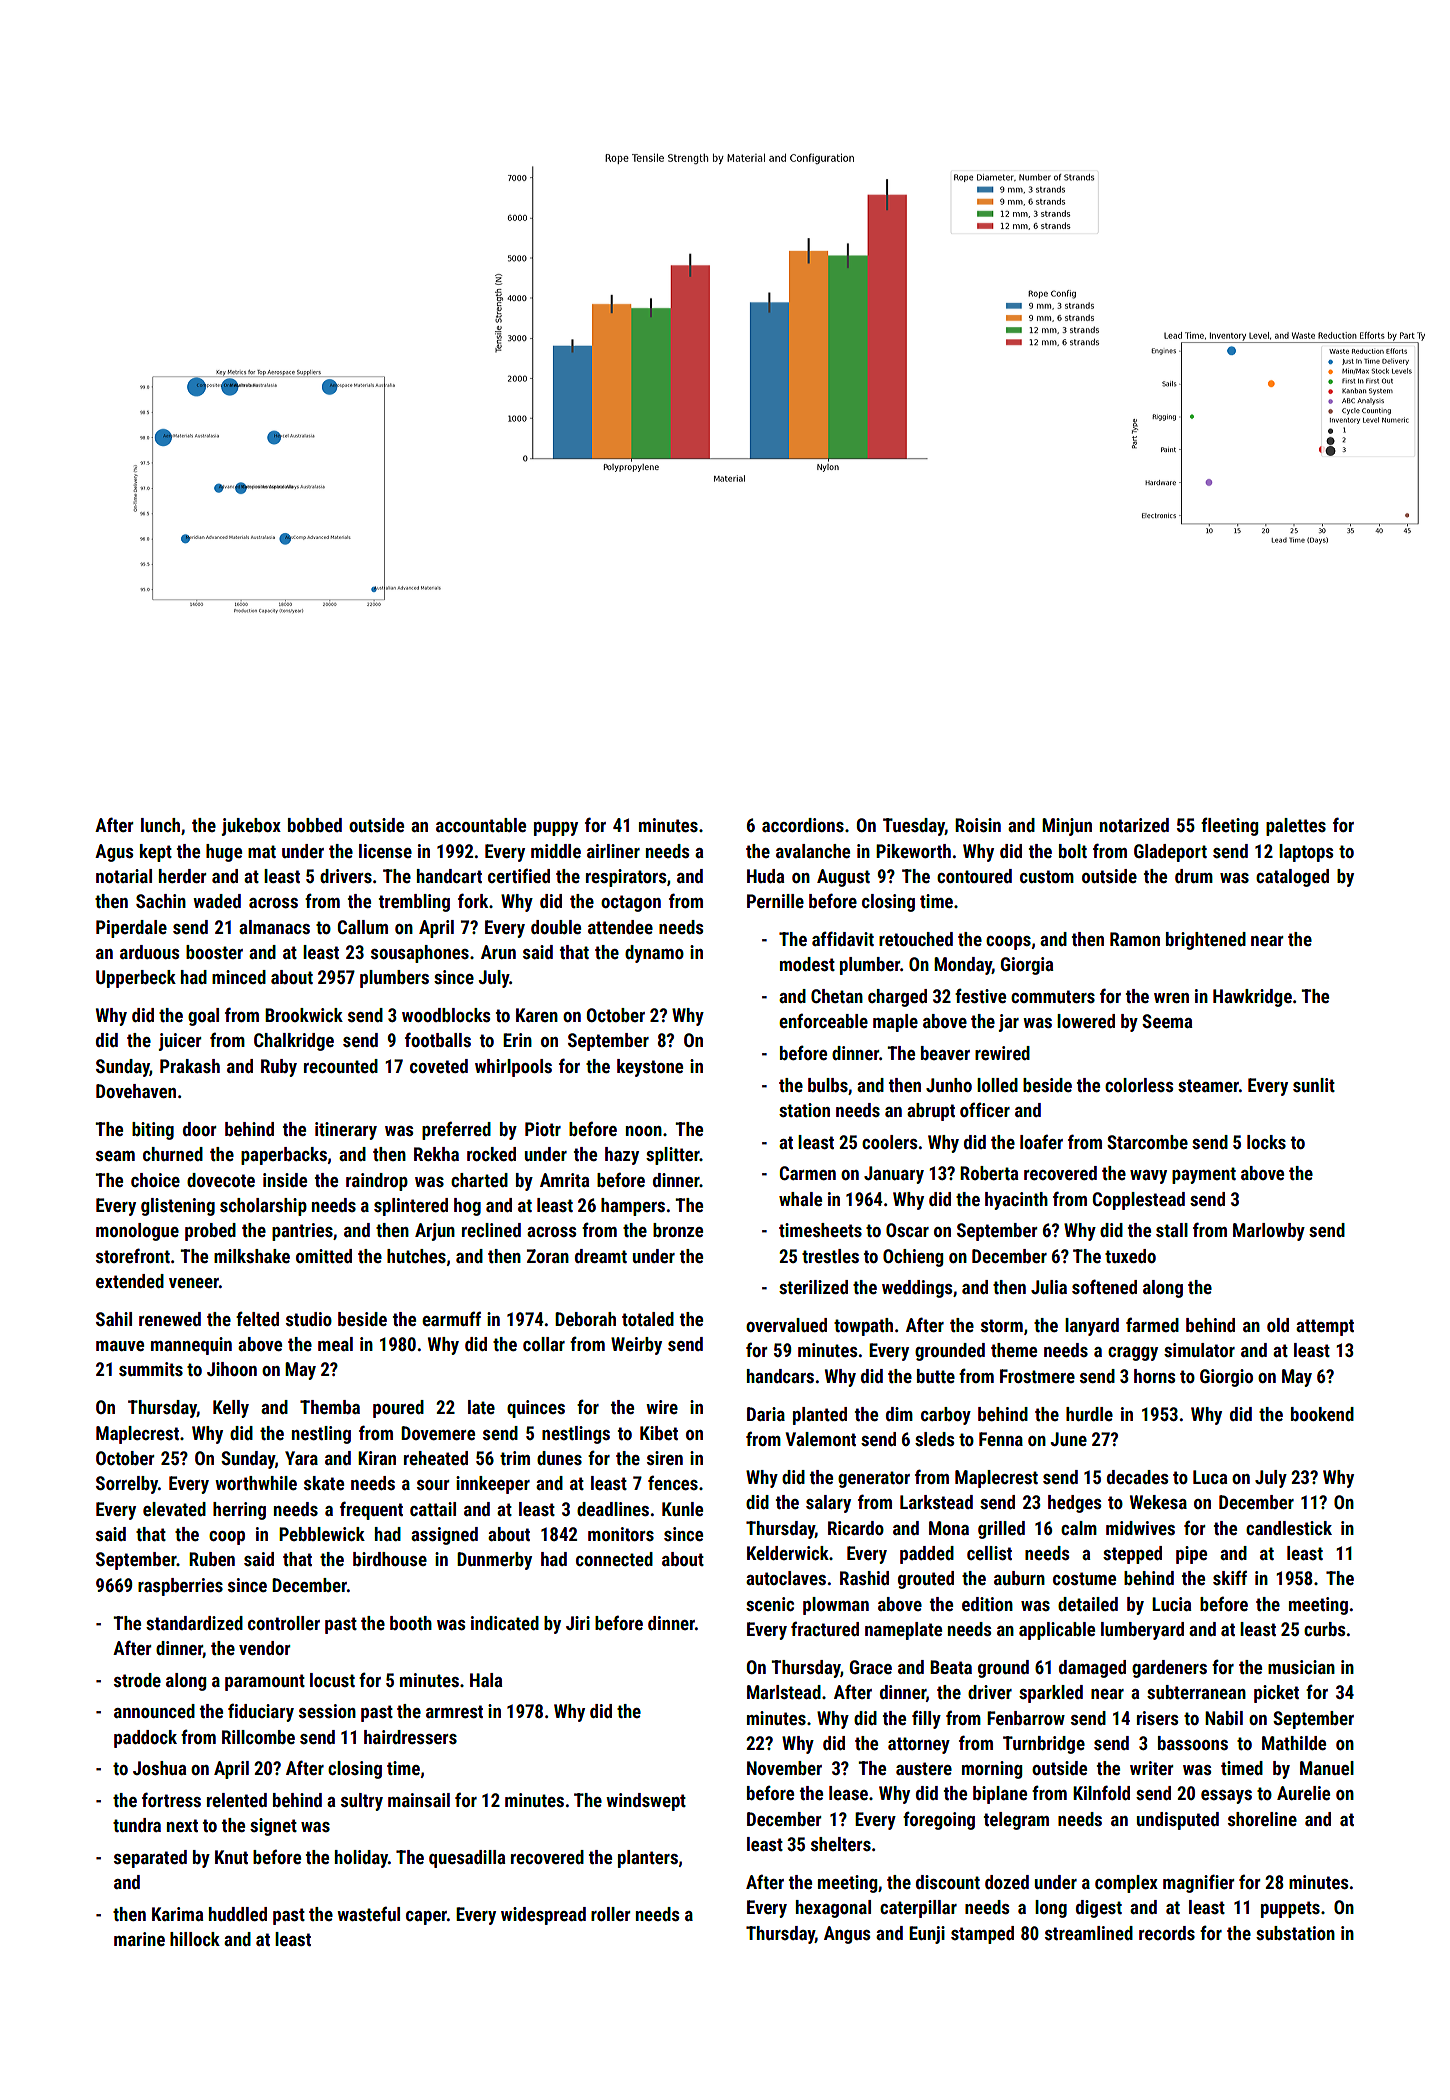  What do you see at coordinates (1092, 1669) in the screenshot?
I see `damaged` at bounding box center [1092, 1669].
